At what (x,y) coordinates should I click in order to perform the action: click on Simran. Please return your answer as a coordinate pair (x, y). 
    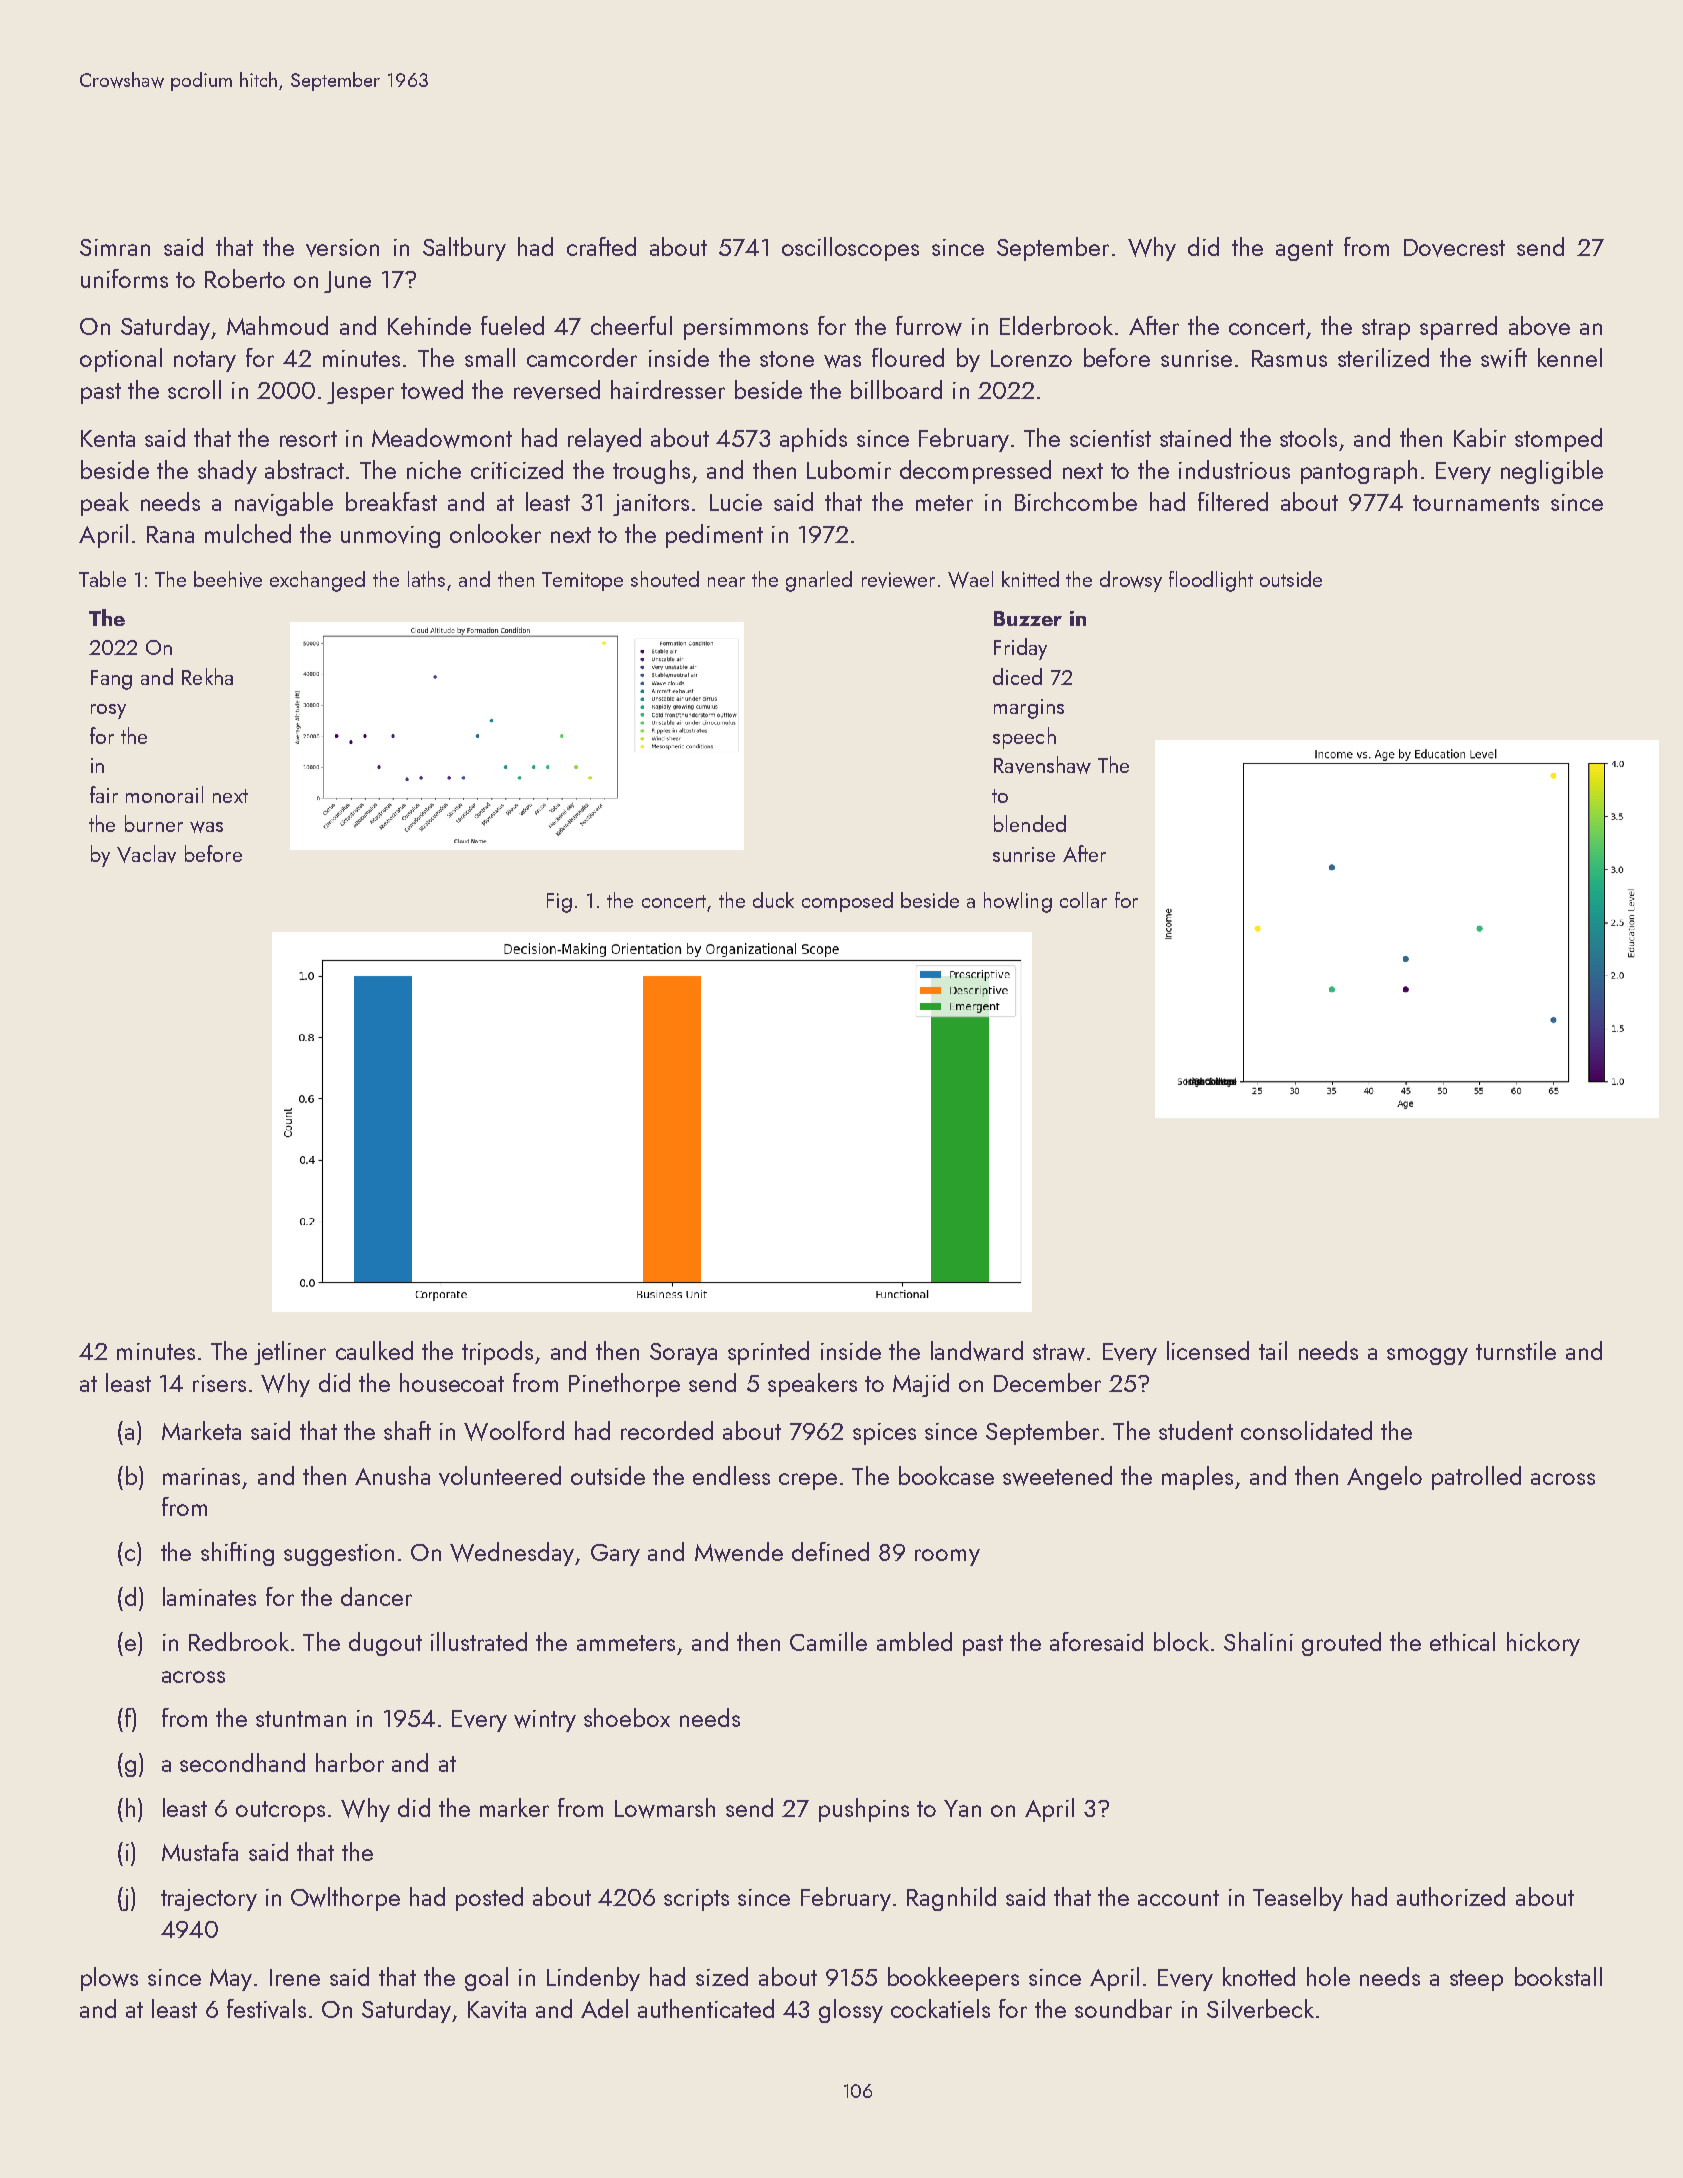
    Looking at the image, I should click on (115, 247).
